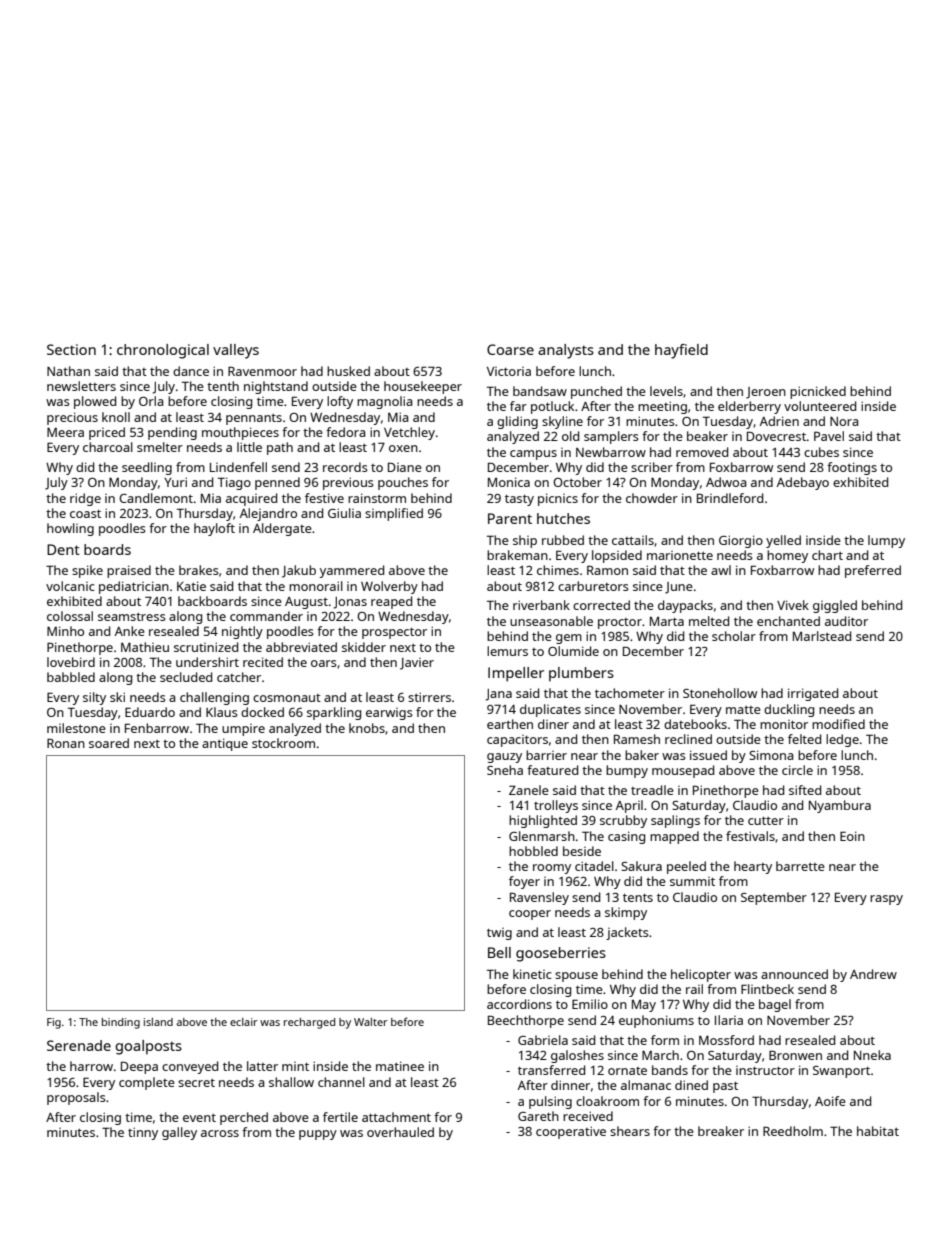  Describe the element at coordinates (348, 371) in the screenshot. I see `husked` at that location.
